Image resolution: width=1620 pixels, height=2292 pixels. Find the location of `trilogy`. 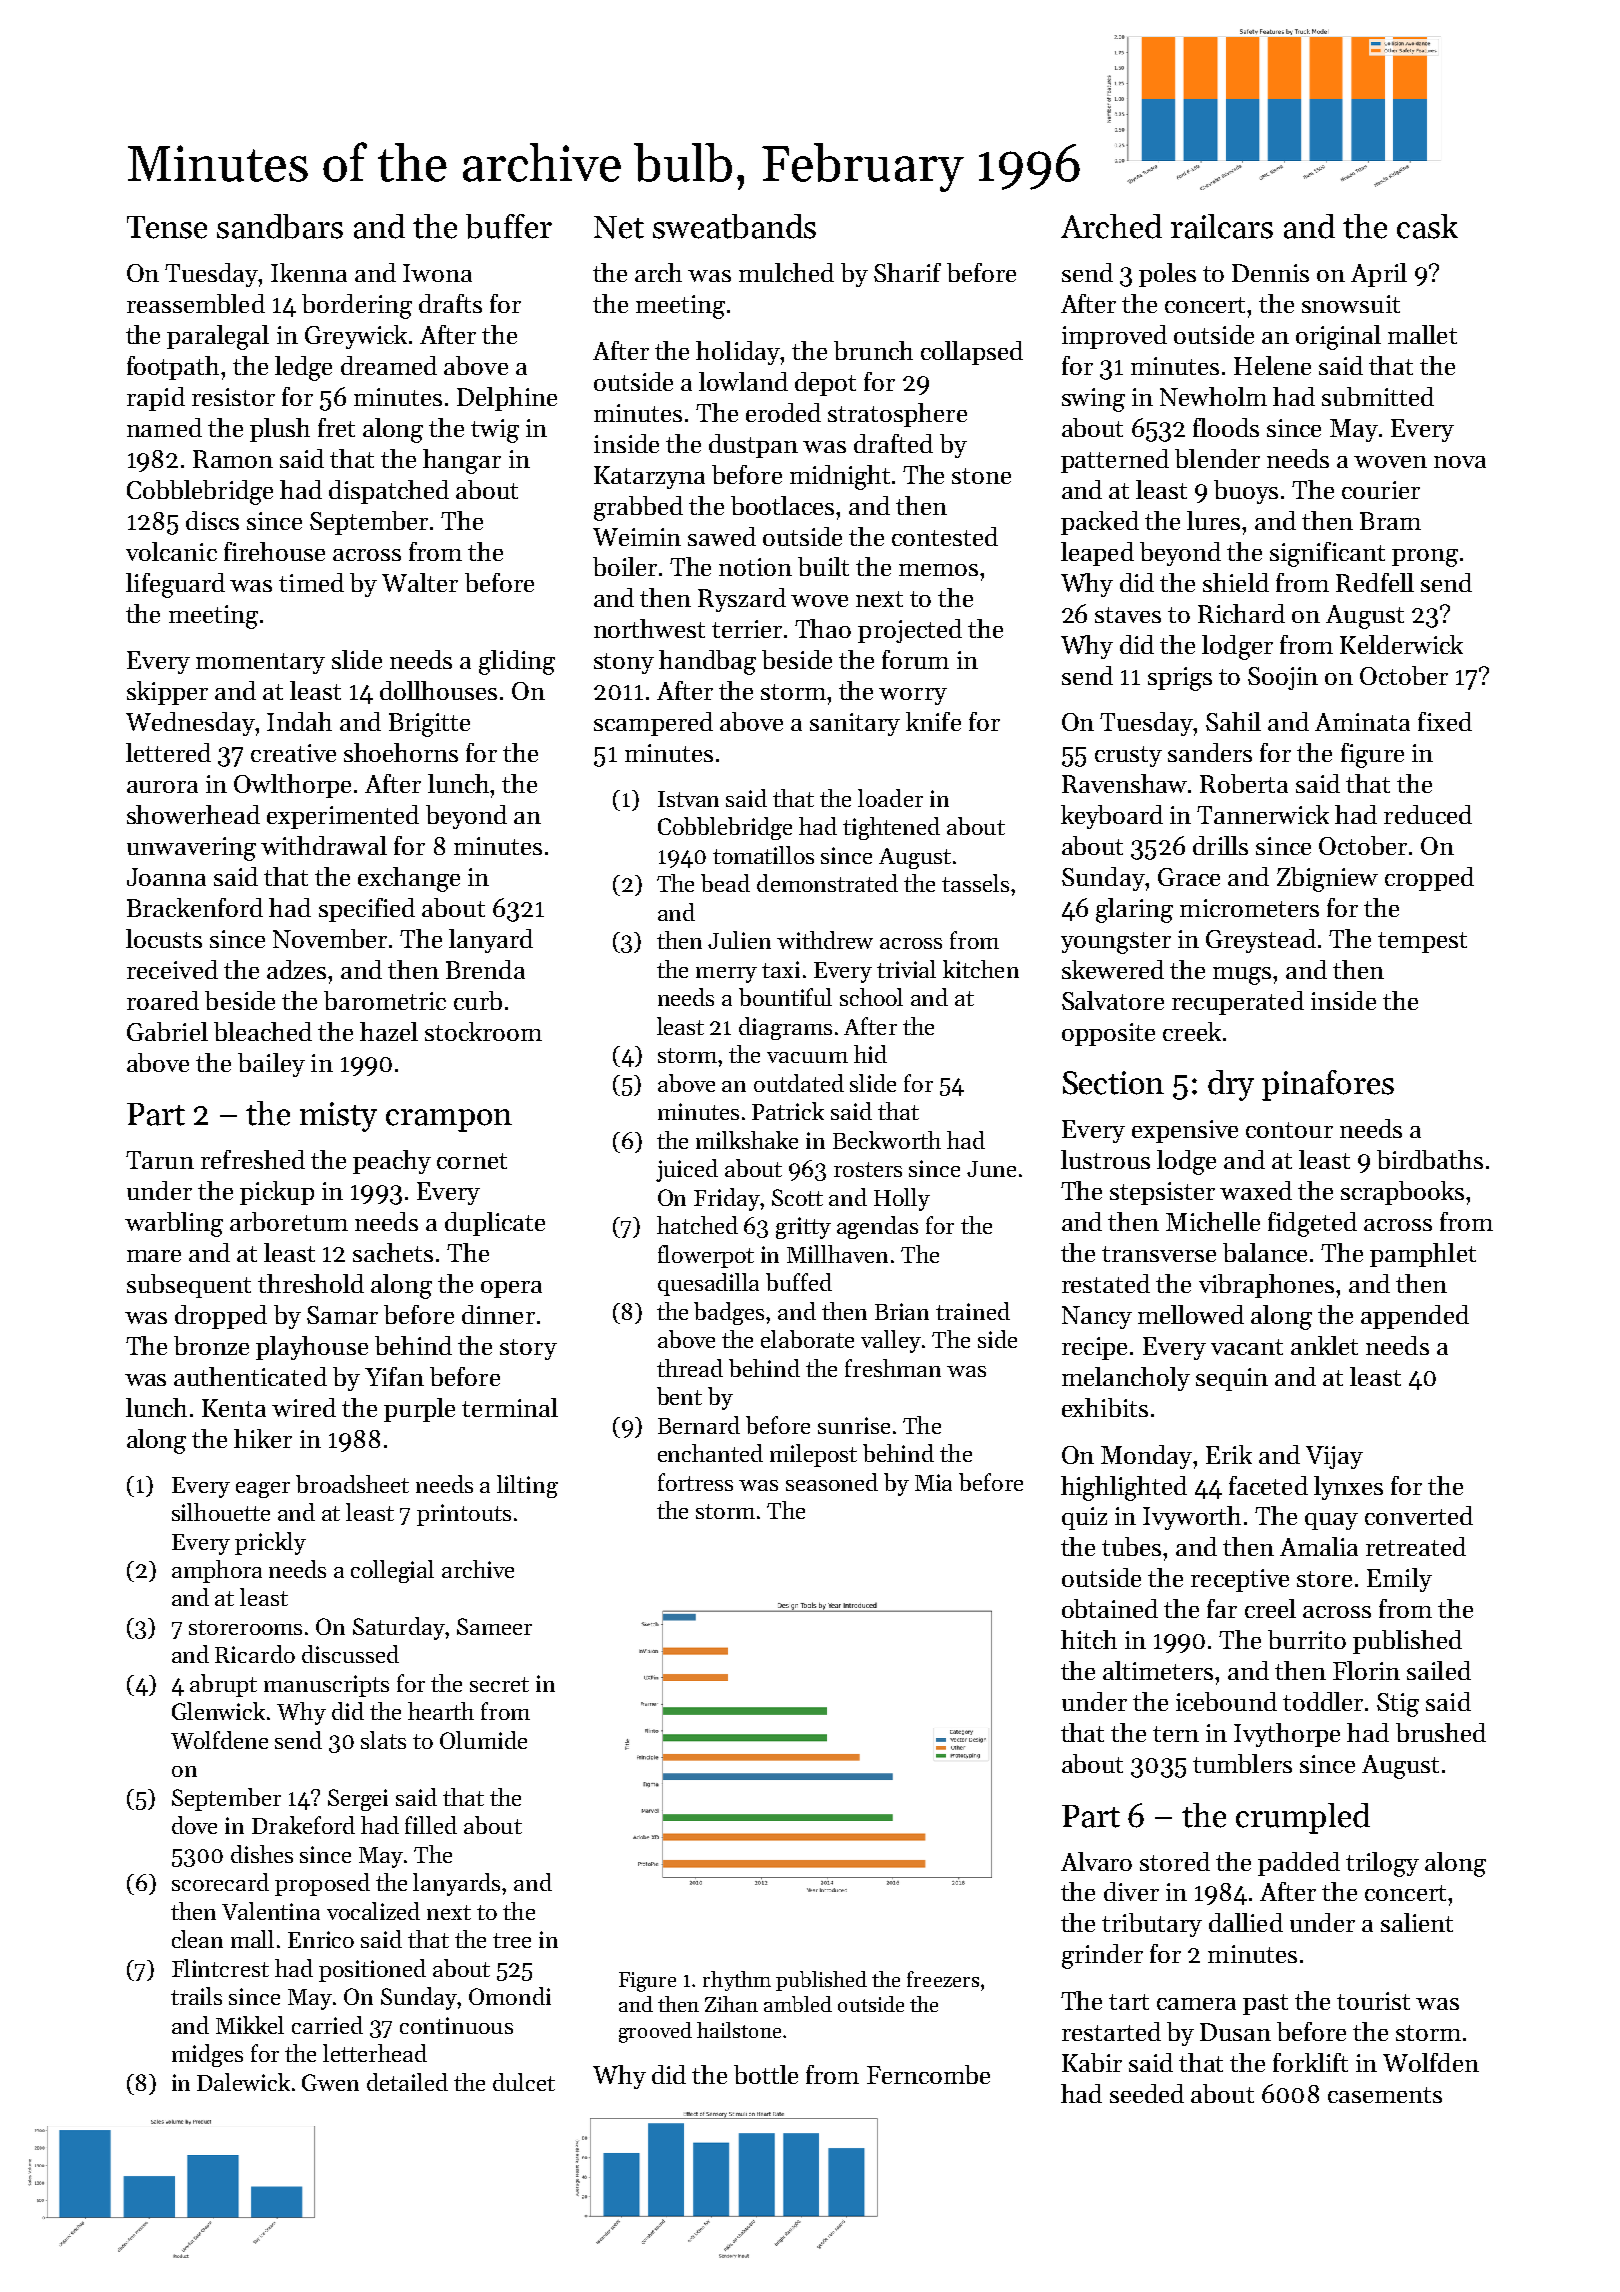

trilogy is located at coordinates (1382, 1864).
